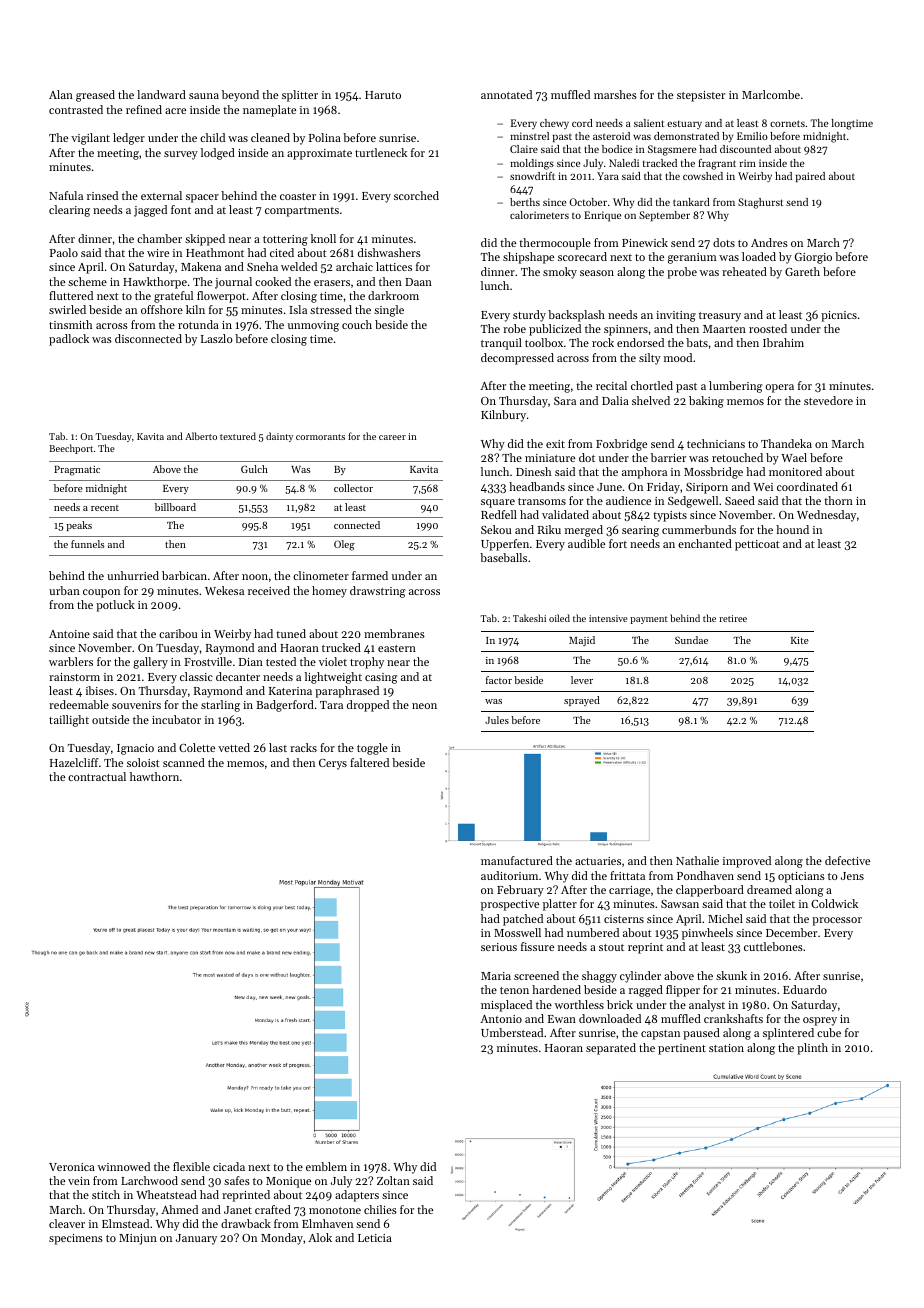  Describe the element at coordinates (769, 242) in the document. I see `Andres` at that location.
